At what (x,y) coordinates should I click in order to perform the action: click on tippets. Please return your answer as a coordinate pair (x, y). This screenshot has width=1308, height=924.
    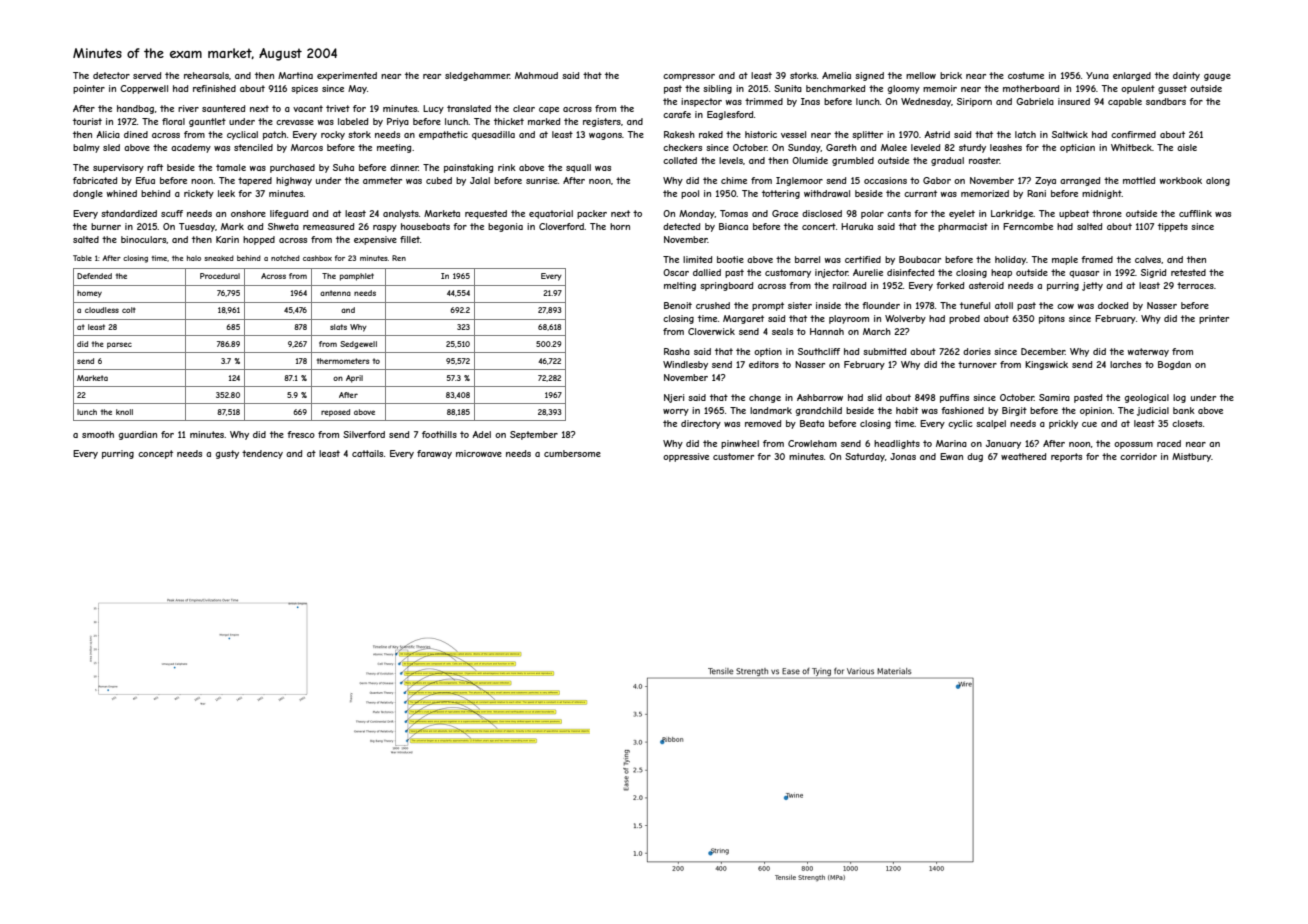
    Looking at the image, I should click on (1173, 227).
